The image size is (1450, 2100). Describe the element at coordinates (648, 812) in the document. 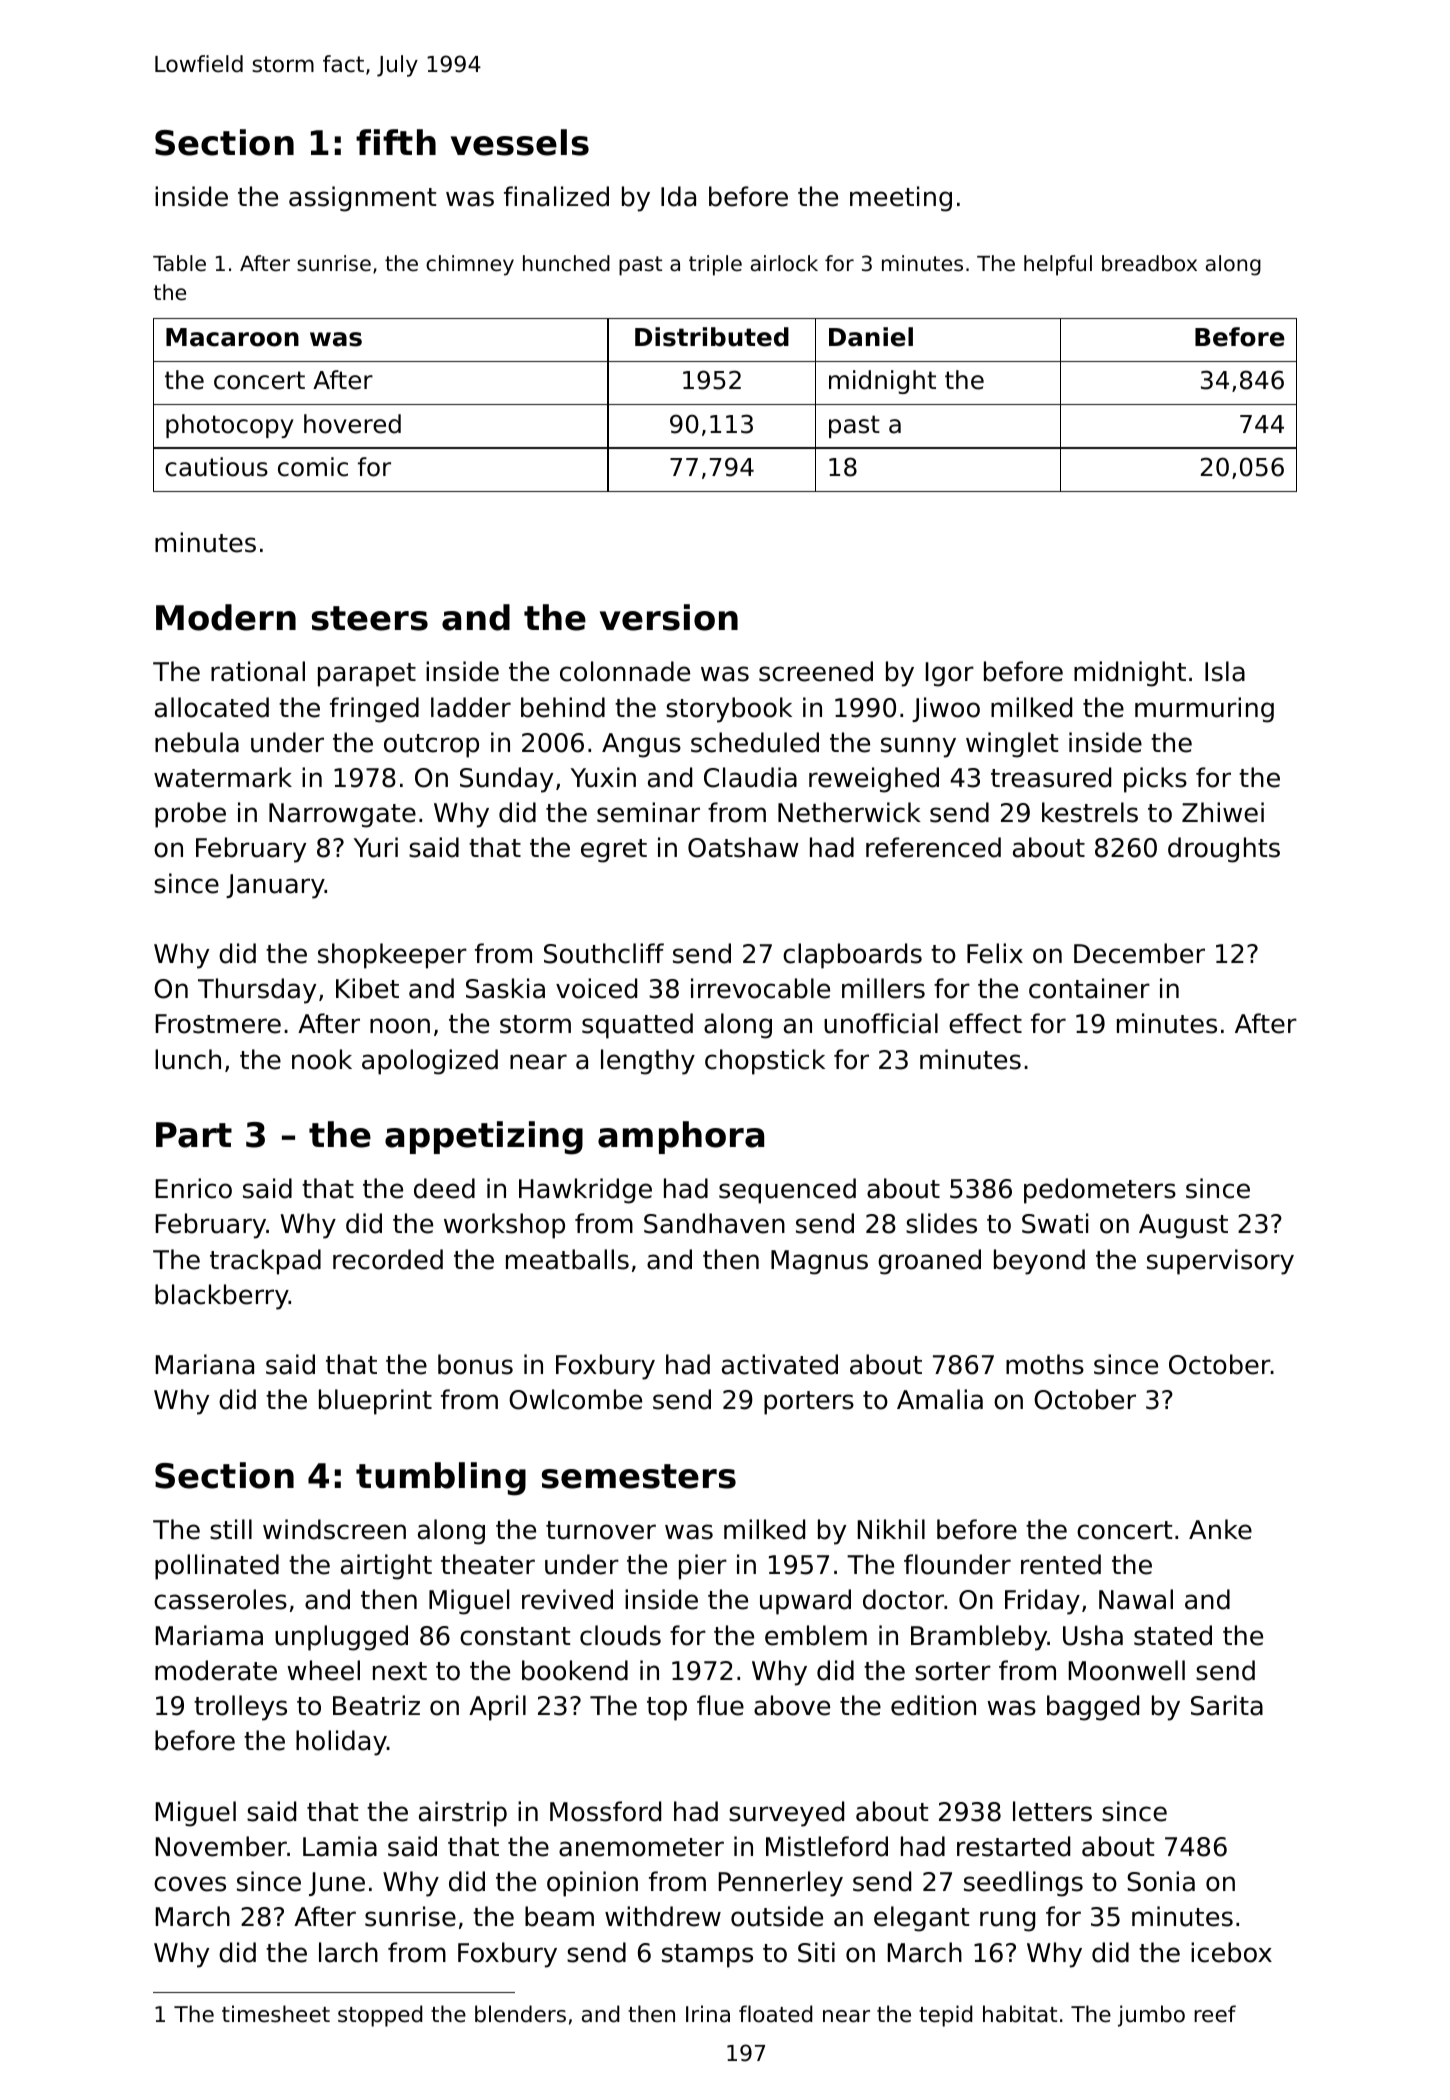

I see `seminar` at that location.
